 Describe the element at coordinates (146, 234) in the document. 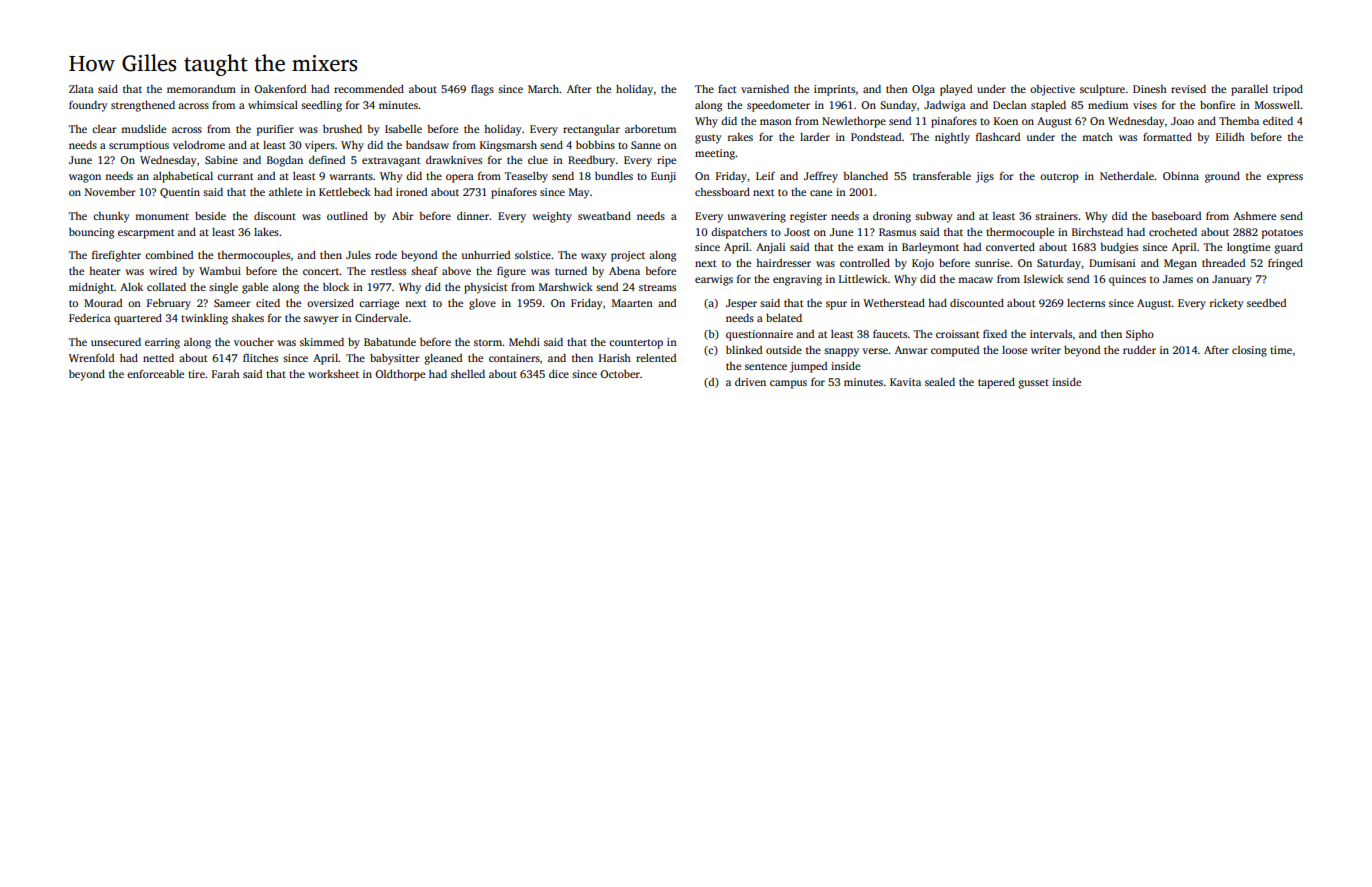

I see `escarpment` at that location.
